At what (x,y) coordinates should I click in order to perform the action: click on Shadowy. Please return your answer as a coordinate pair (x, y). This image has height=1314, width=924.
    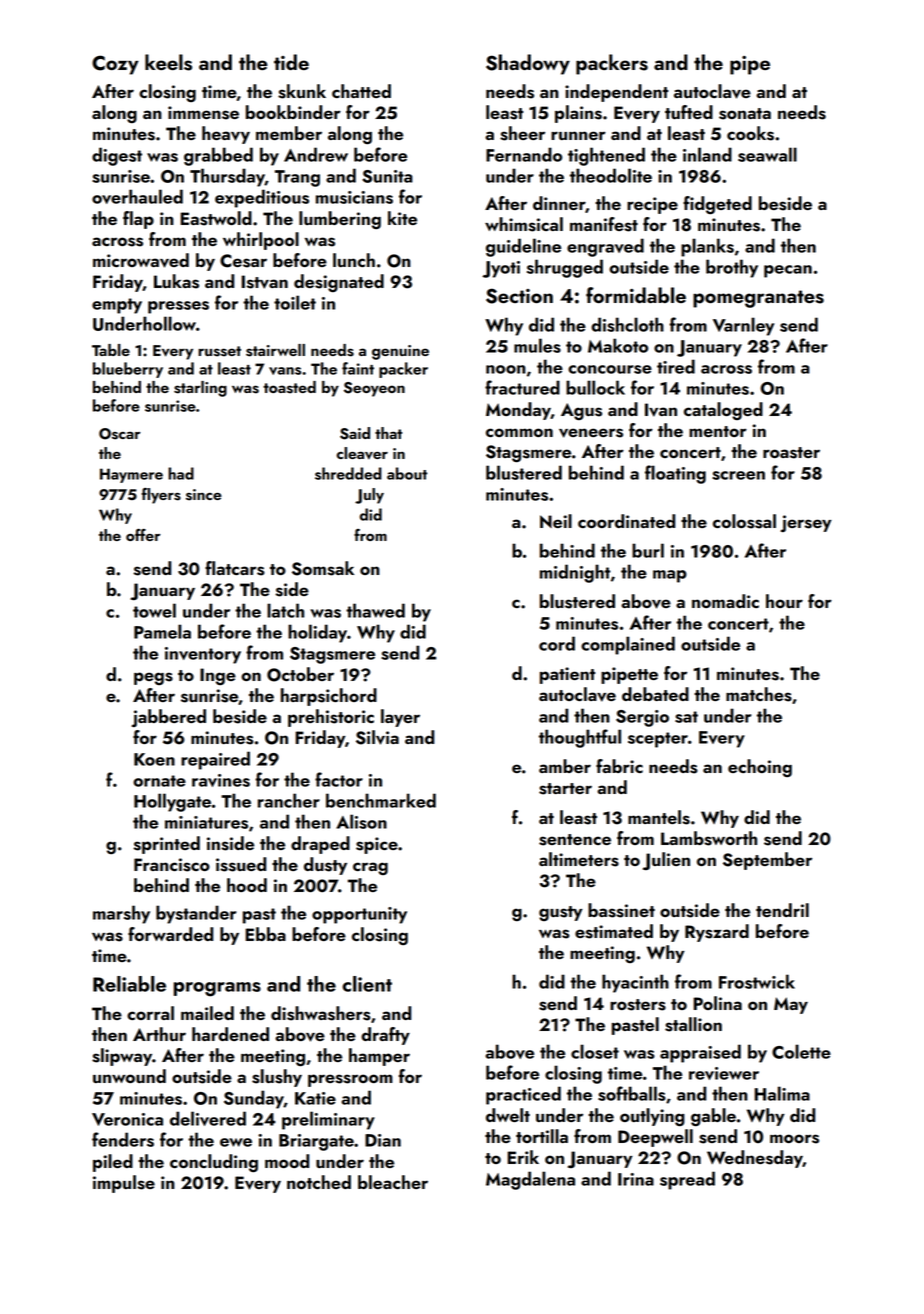
    Looking at the image, I should click on (528, 64).
